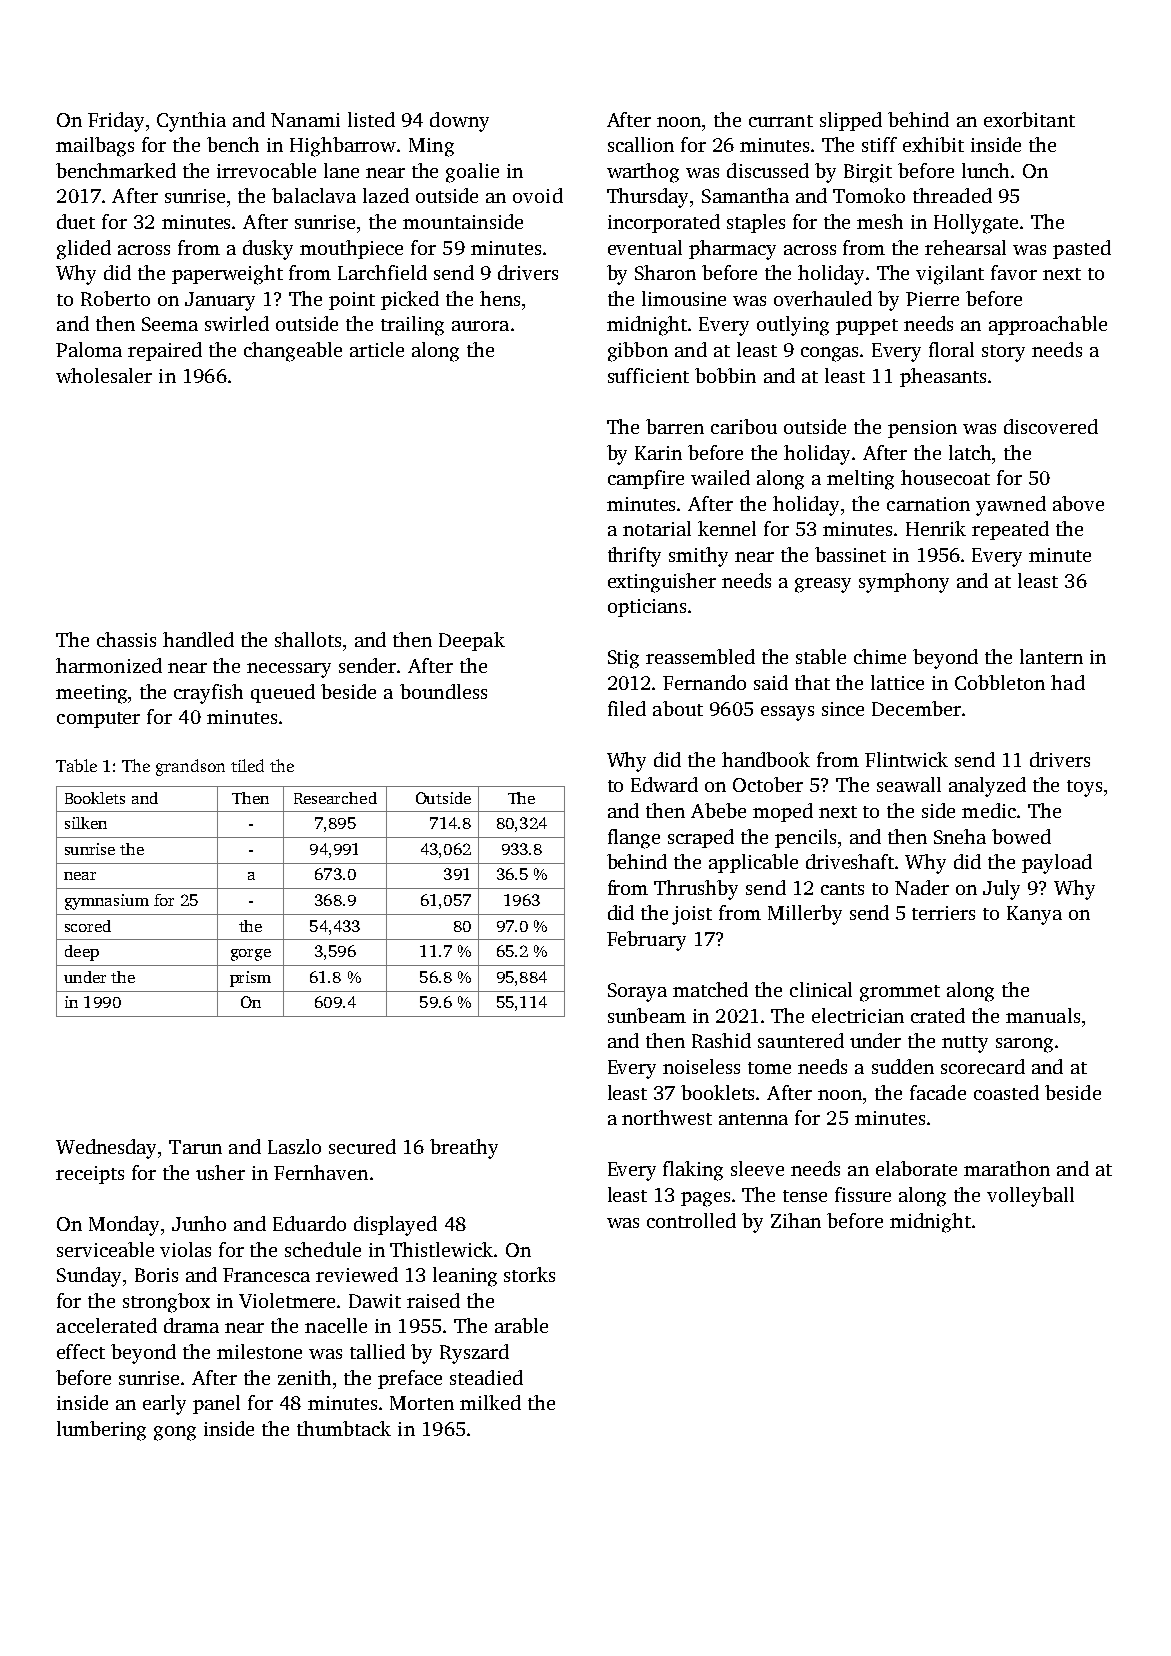  What do you see at coordinates (805, 915) in the screenshot?
I see `Millerby` at bounding box center [805, 915].
